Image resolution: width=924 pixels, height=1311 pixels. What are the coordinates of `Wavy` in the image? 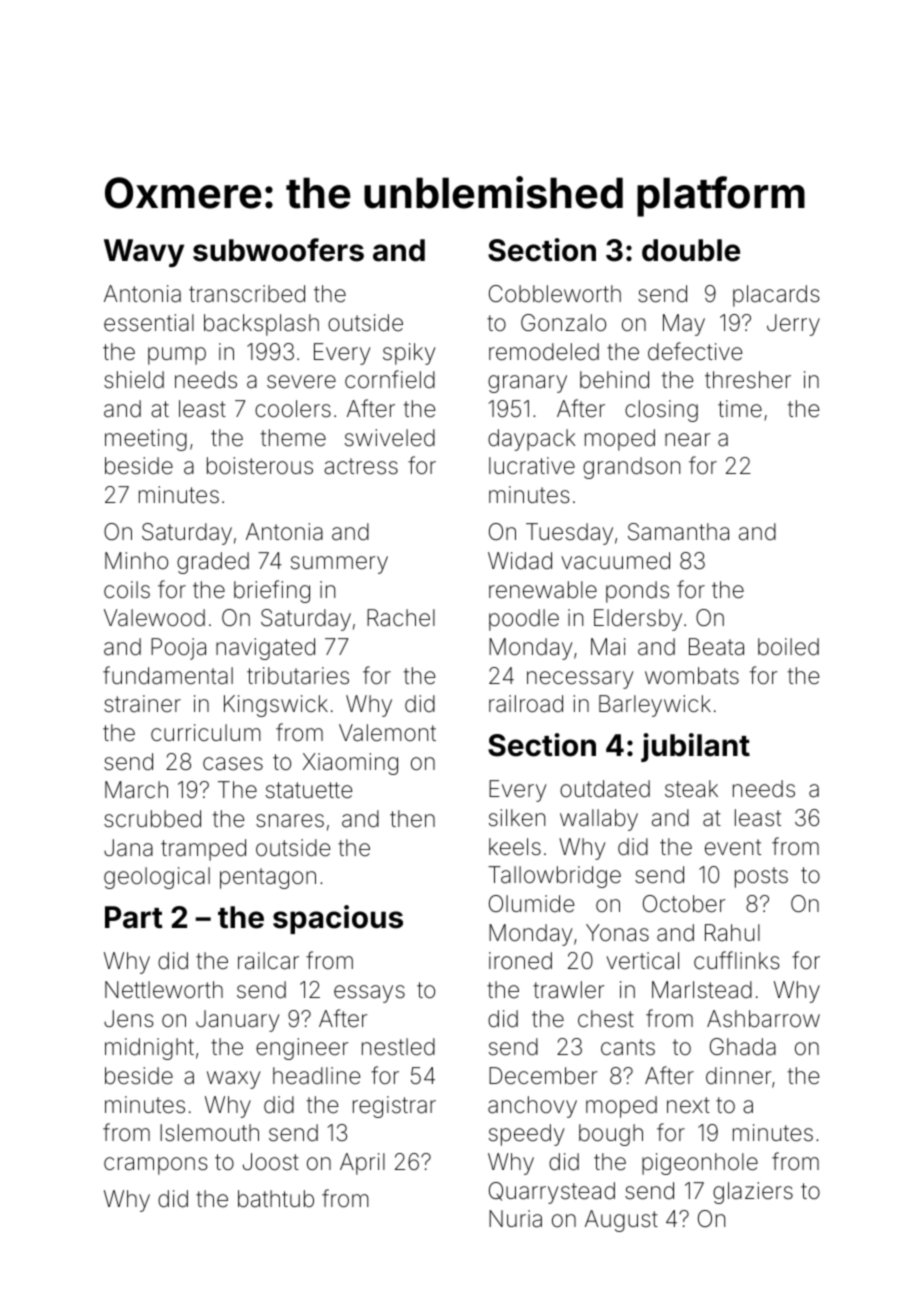 It's located at (144, 253).
